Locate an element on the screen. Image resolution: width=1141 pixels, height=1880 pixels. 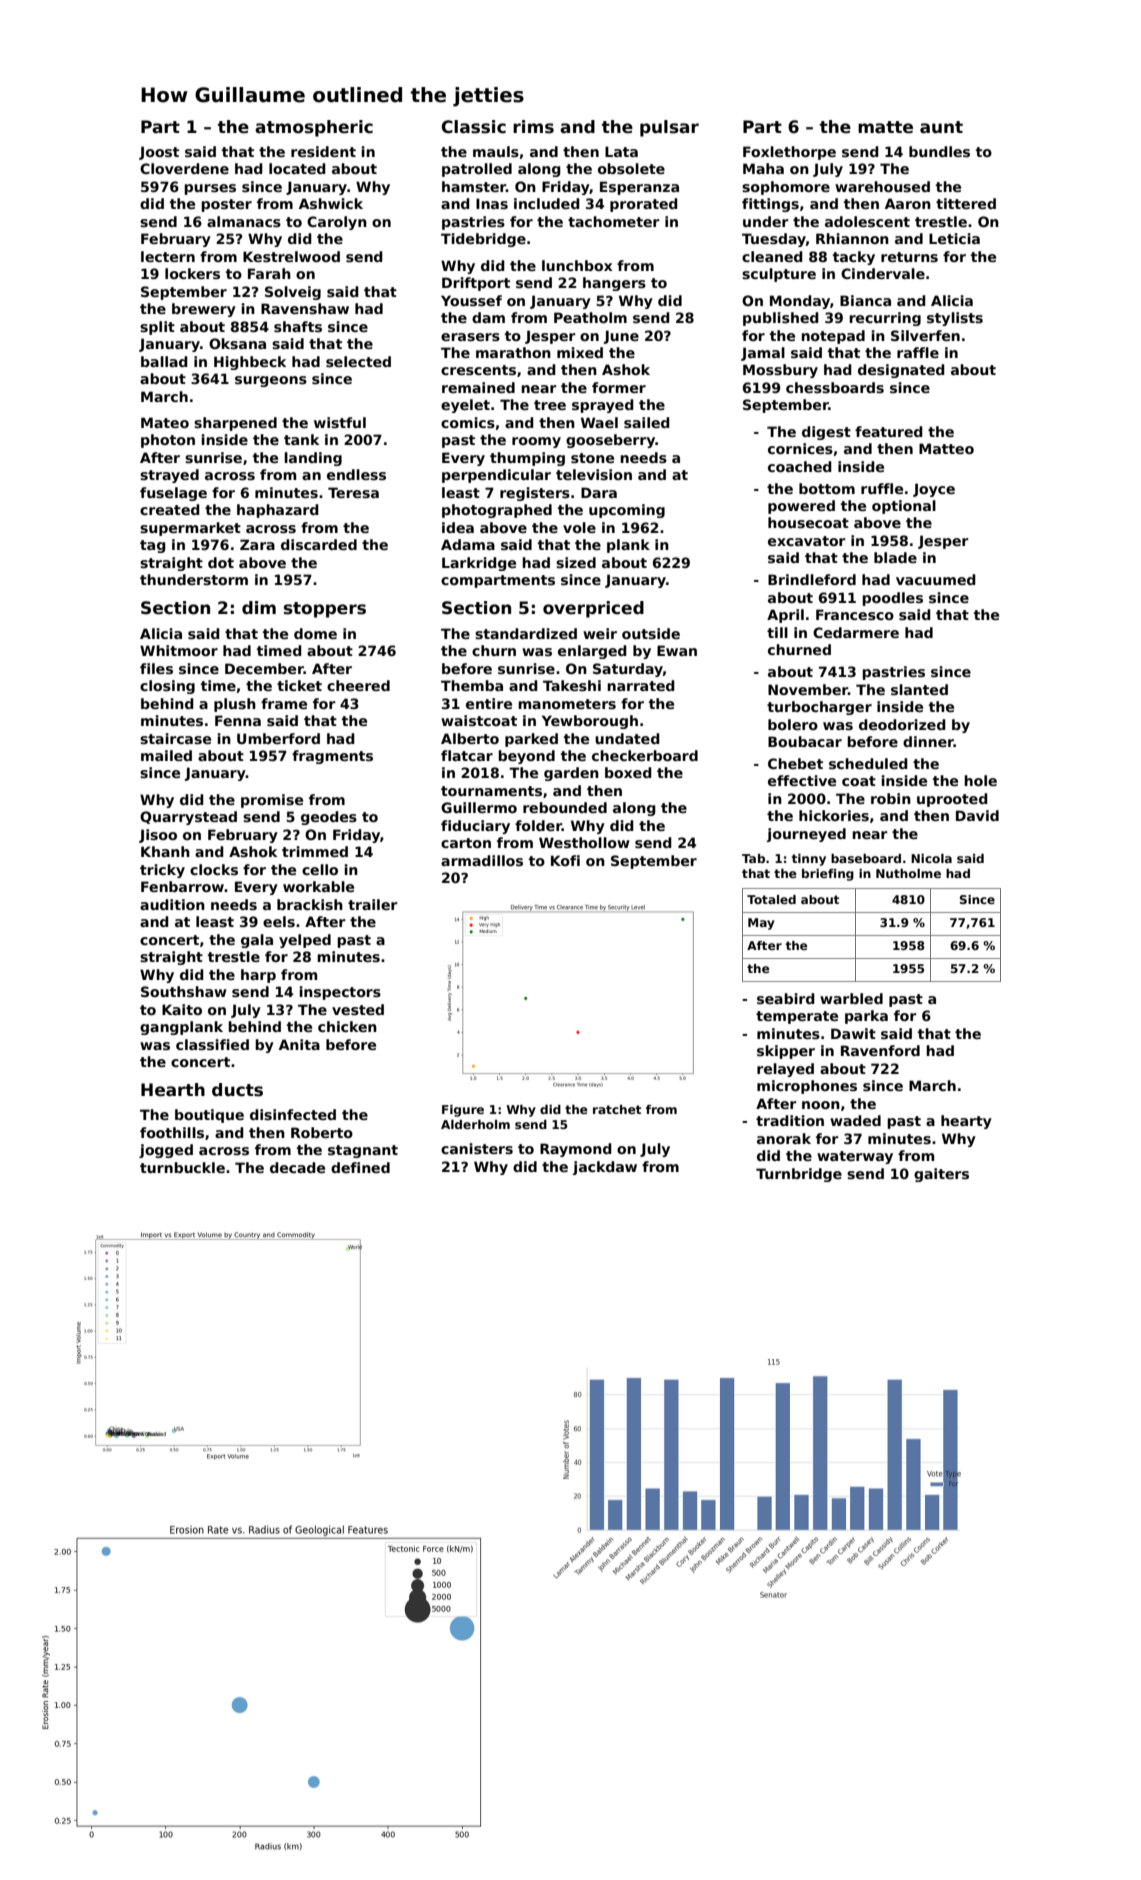
Cloverdene is located at coordinates (184, 168).
